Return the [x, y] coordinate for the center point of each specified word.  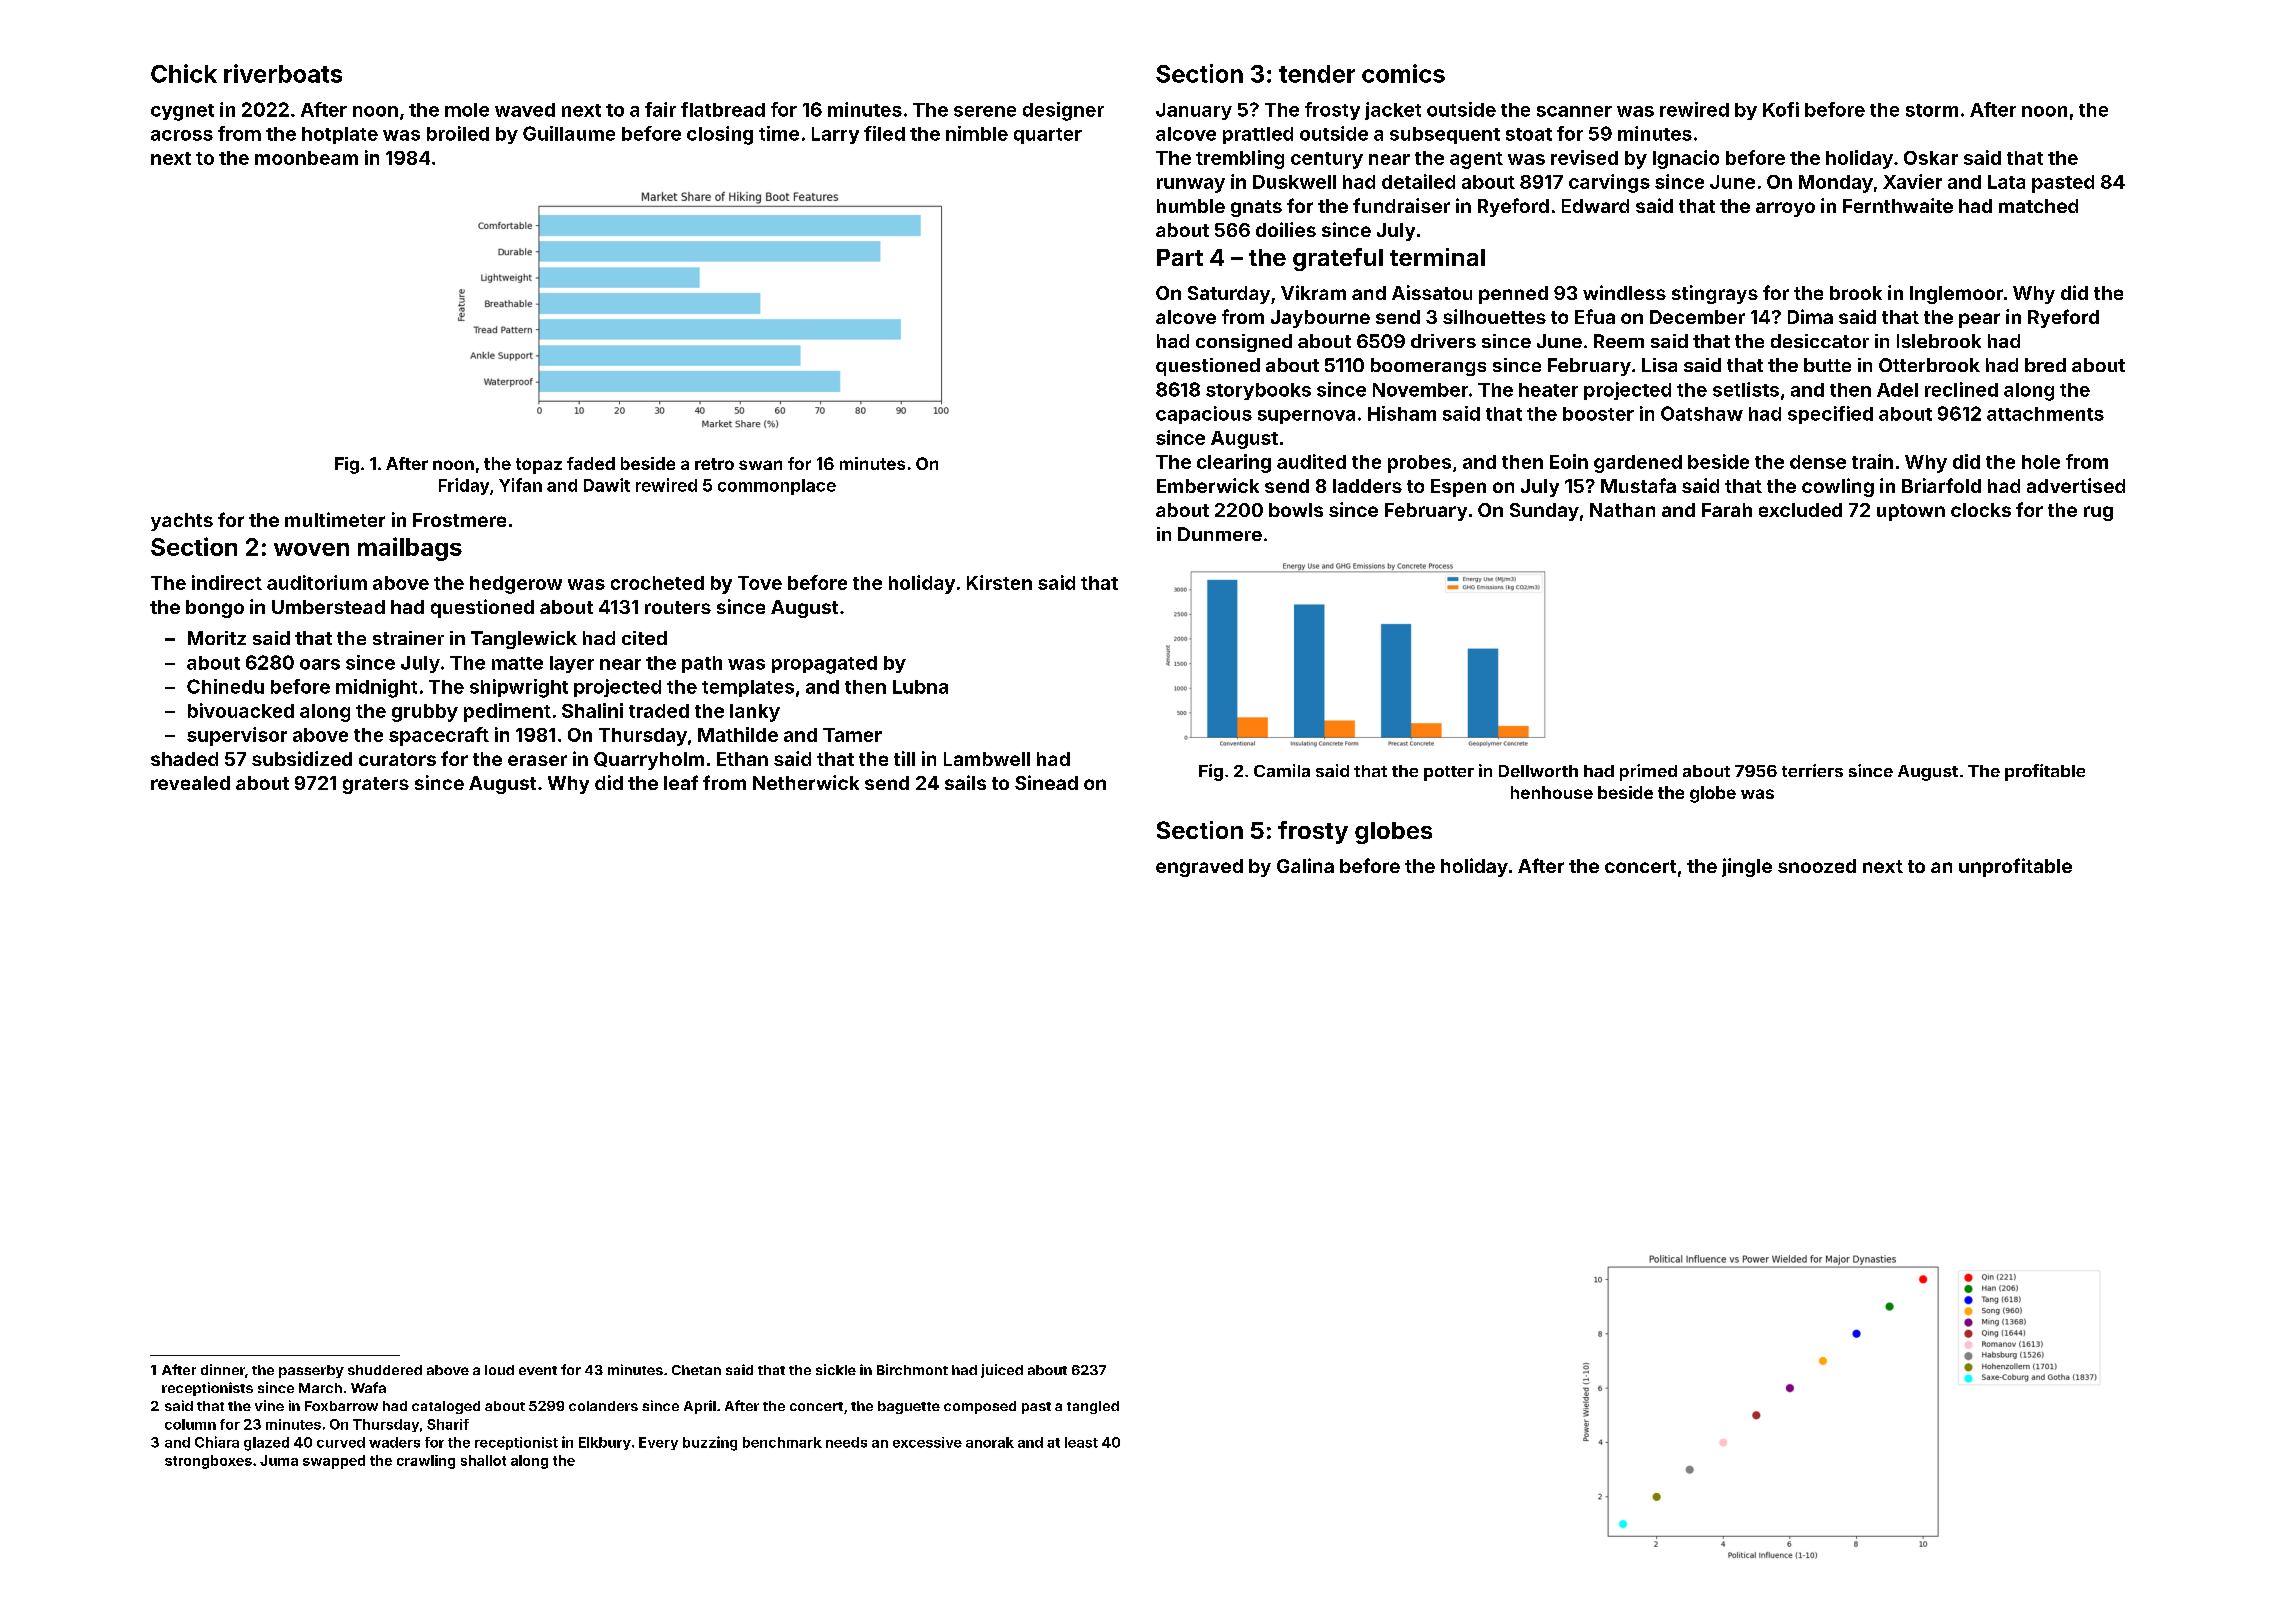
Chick [184, 73]
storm [1932, 110]
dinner [223, 1369]
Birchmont [912, 1369]
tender [1317, 74]
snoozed [1817, 866]
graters [376, 785]
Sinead [1046, 782]
